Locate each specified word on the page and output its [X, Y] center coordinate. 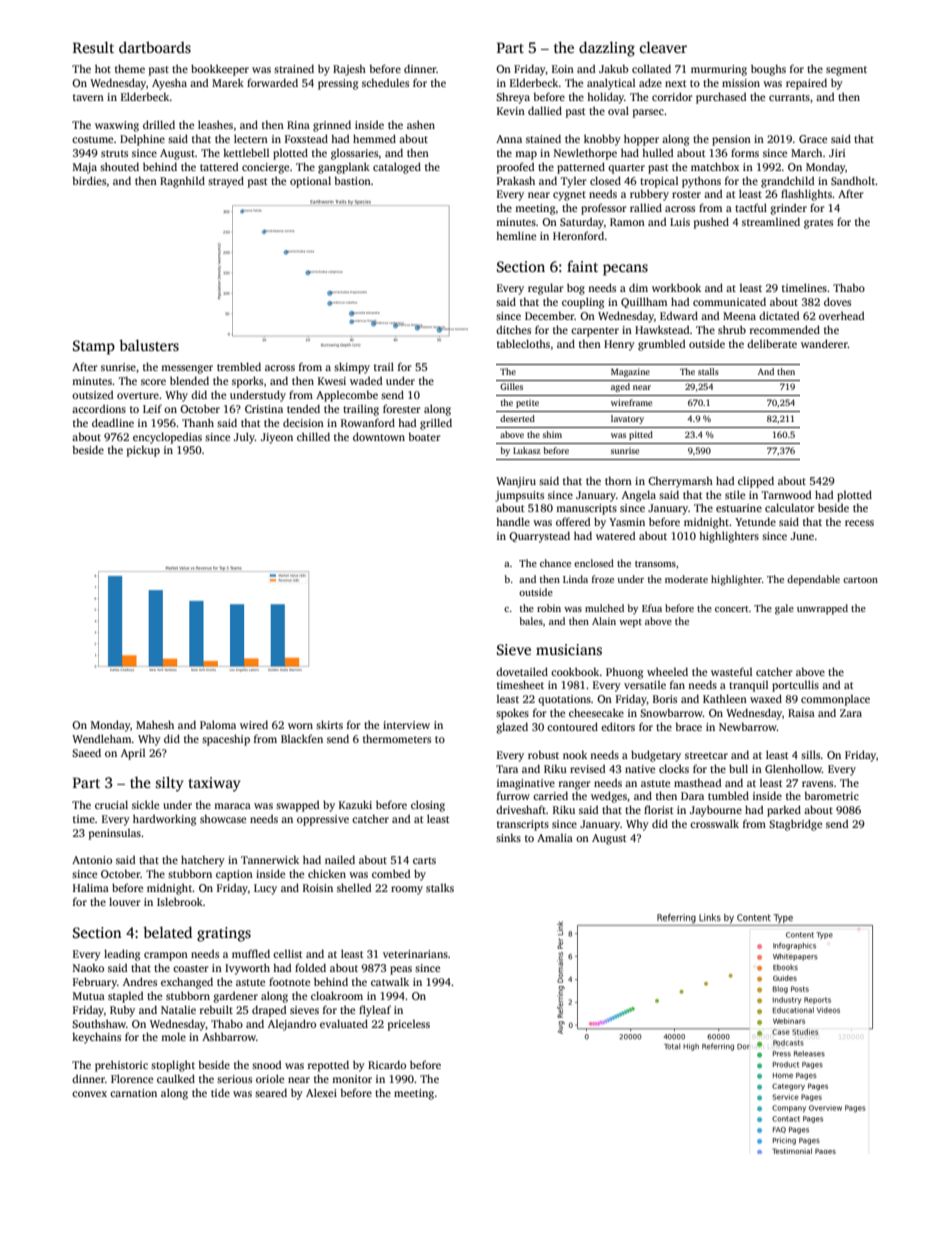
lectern [251, 138]
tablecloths [523, 343]
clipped [756, 482]
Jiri [837, 153]
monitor [352, 1079]
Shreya [513, 98]
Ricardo [387, 1064]
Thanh [198, 422]
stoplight [173, 1066]
